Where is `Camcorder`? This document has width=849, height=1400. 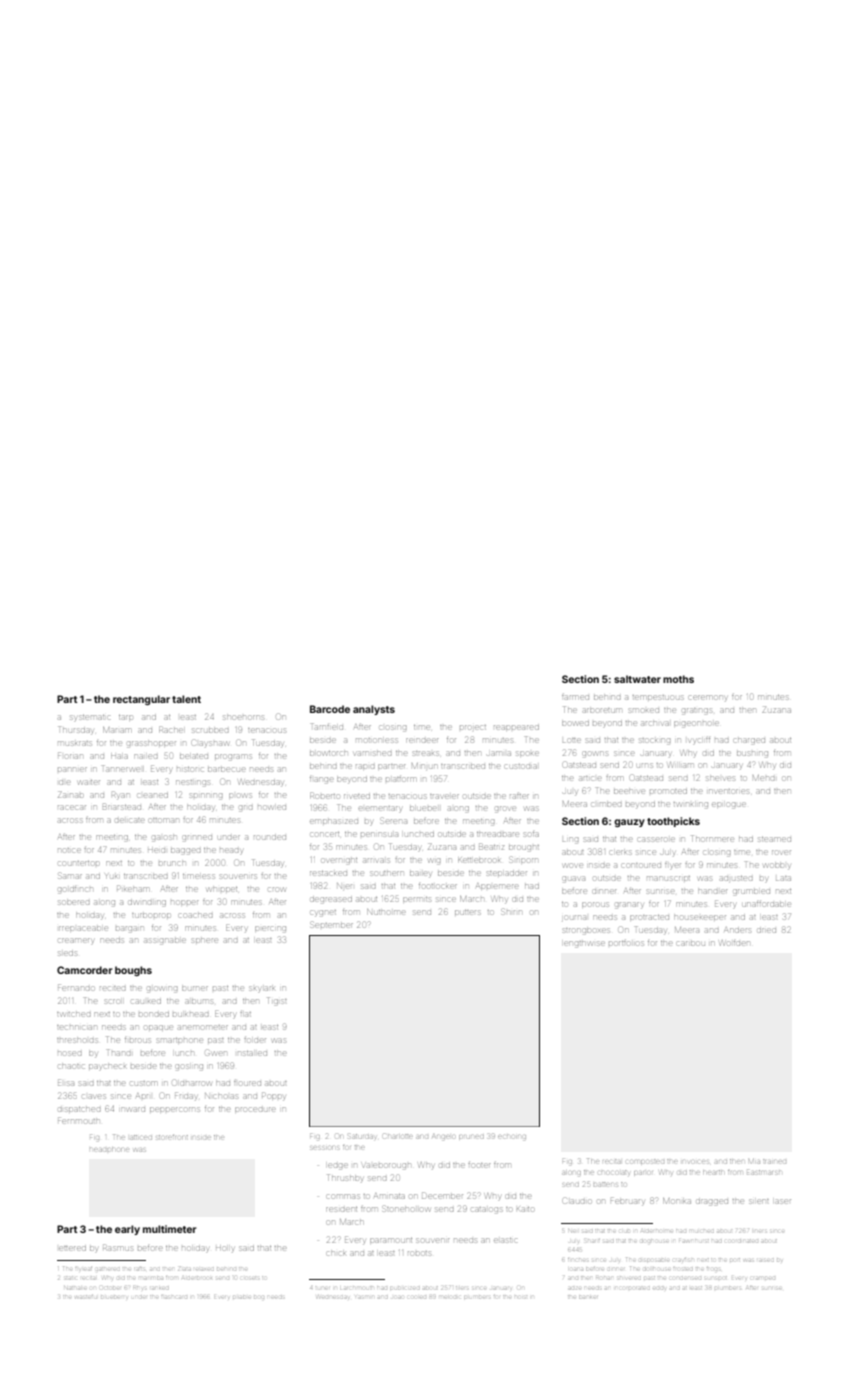
Camcorder is located at coordinates (85, 970).
